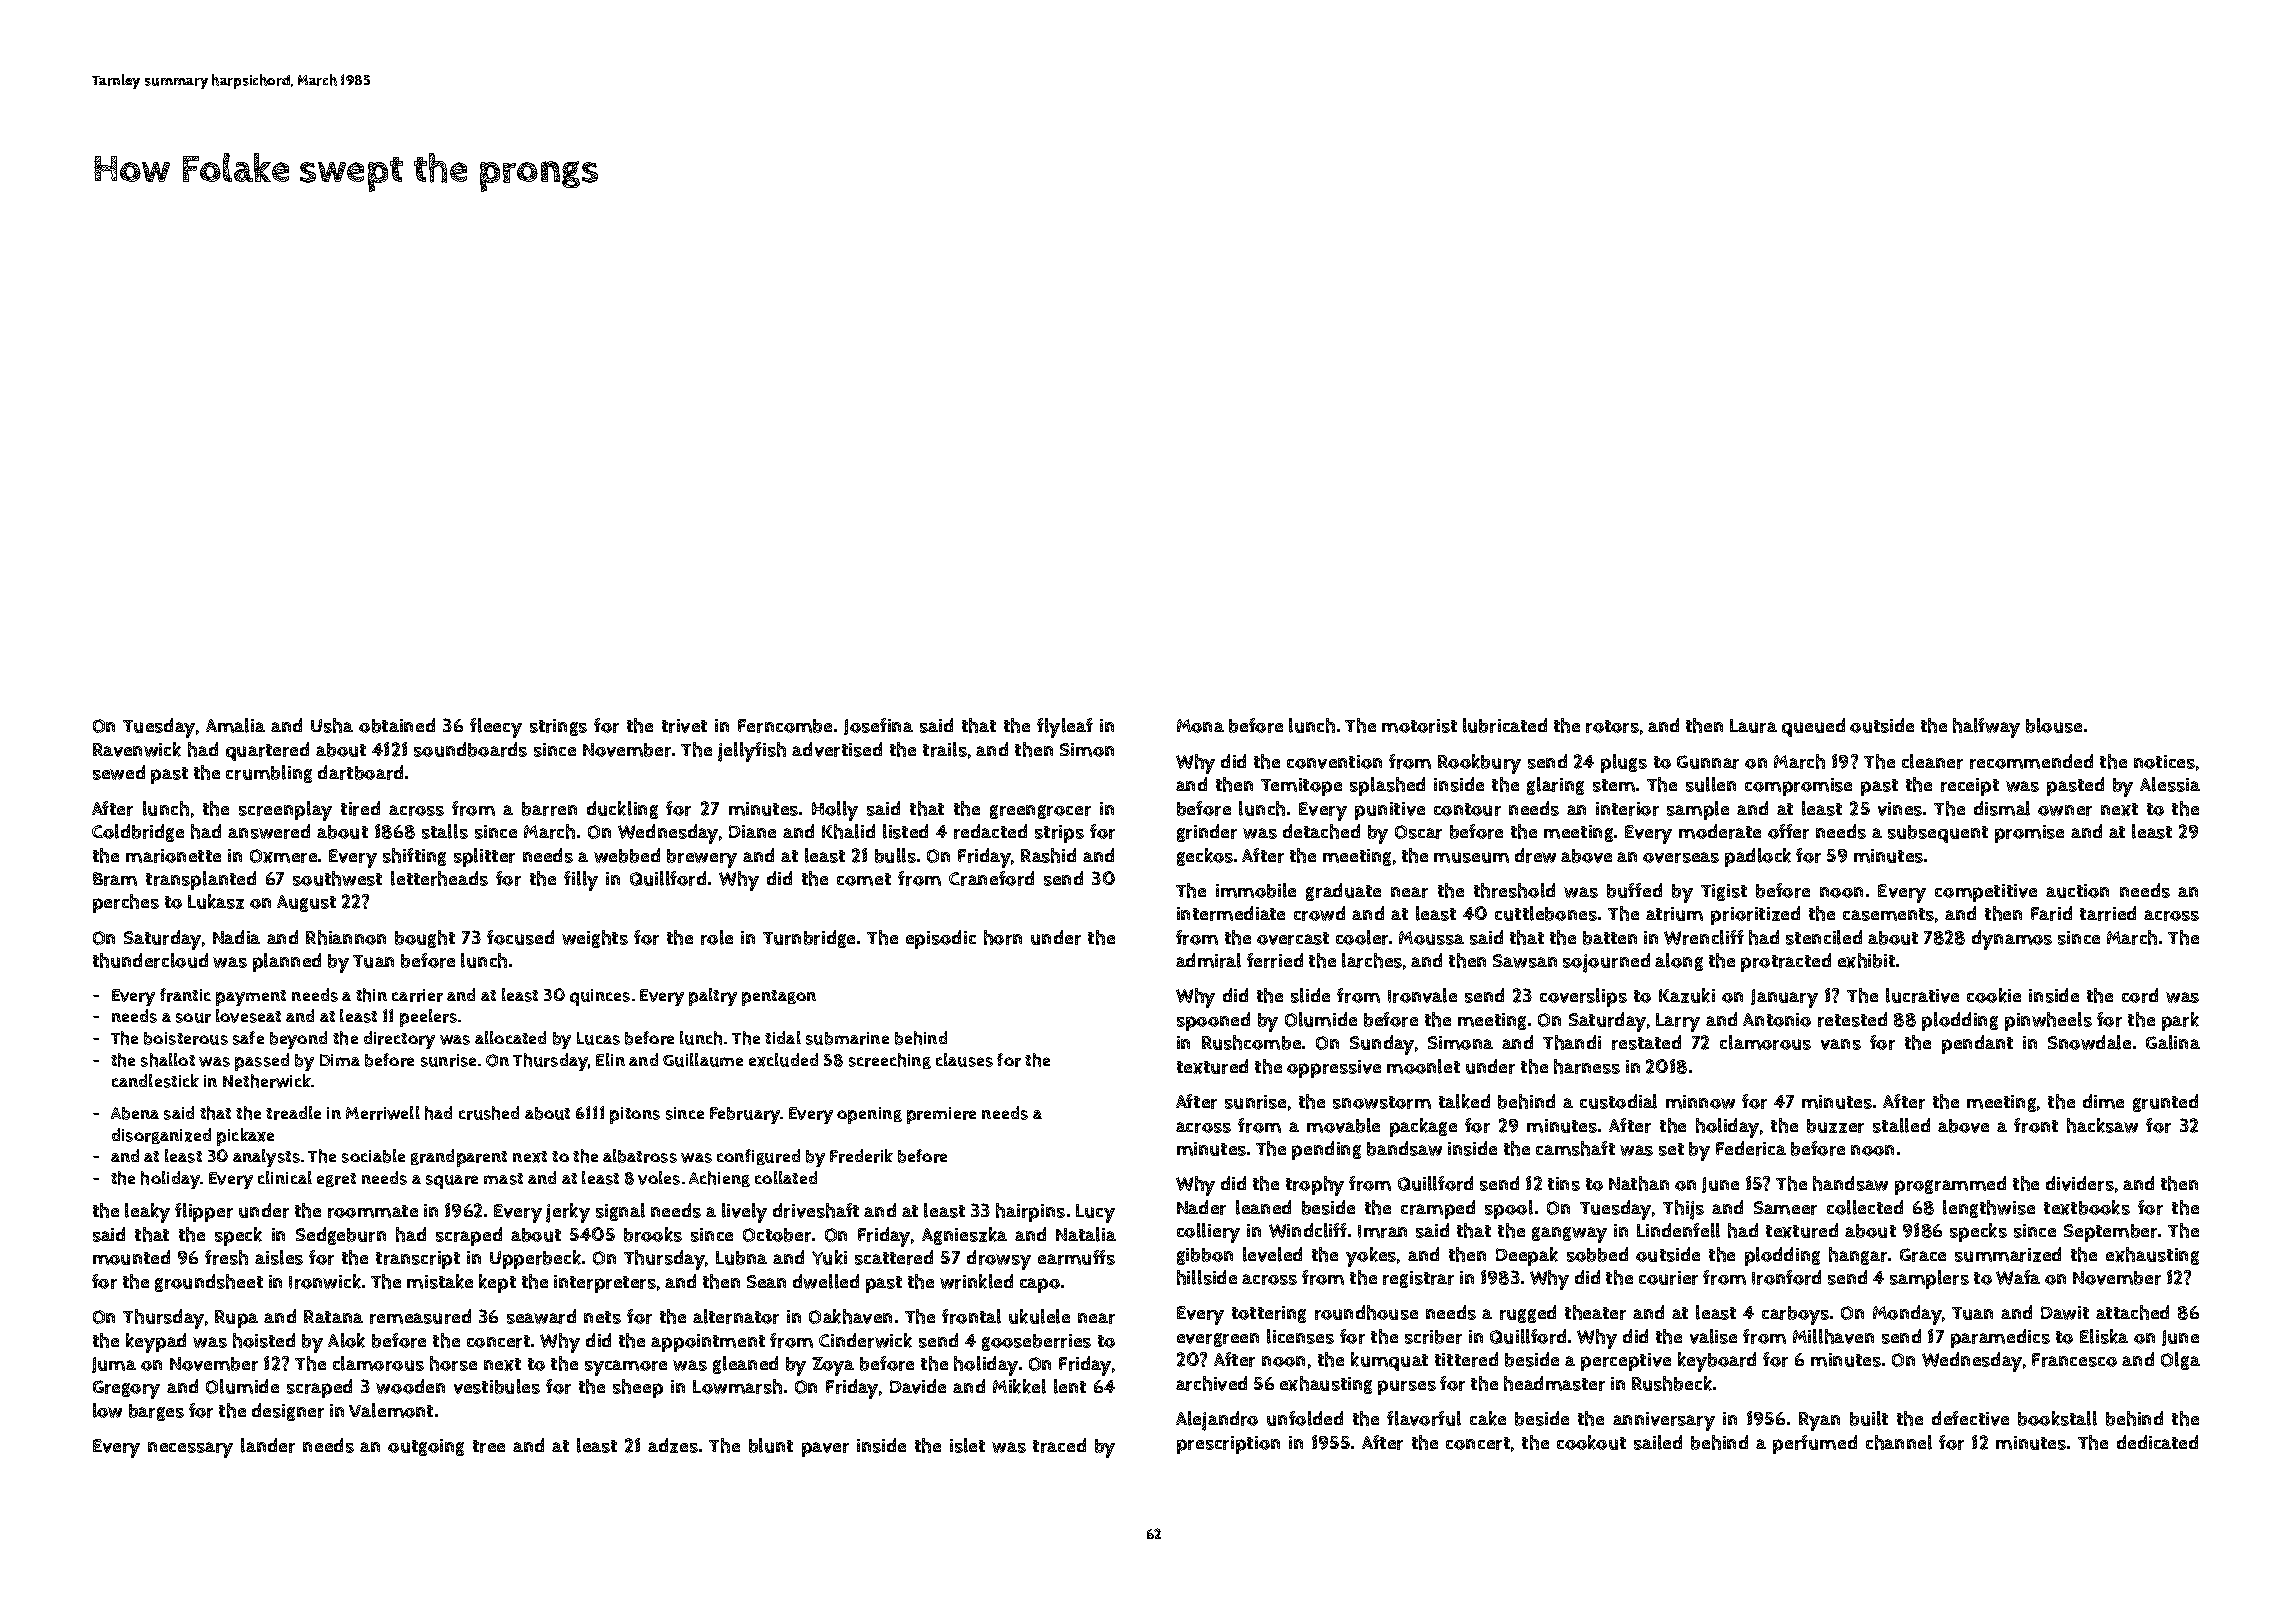 The width and height of the page is (2292, 1620). I want to click on sheep, so click(638, 1388).
